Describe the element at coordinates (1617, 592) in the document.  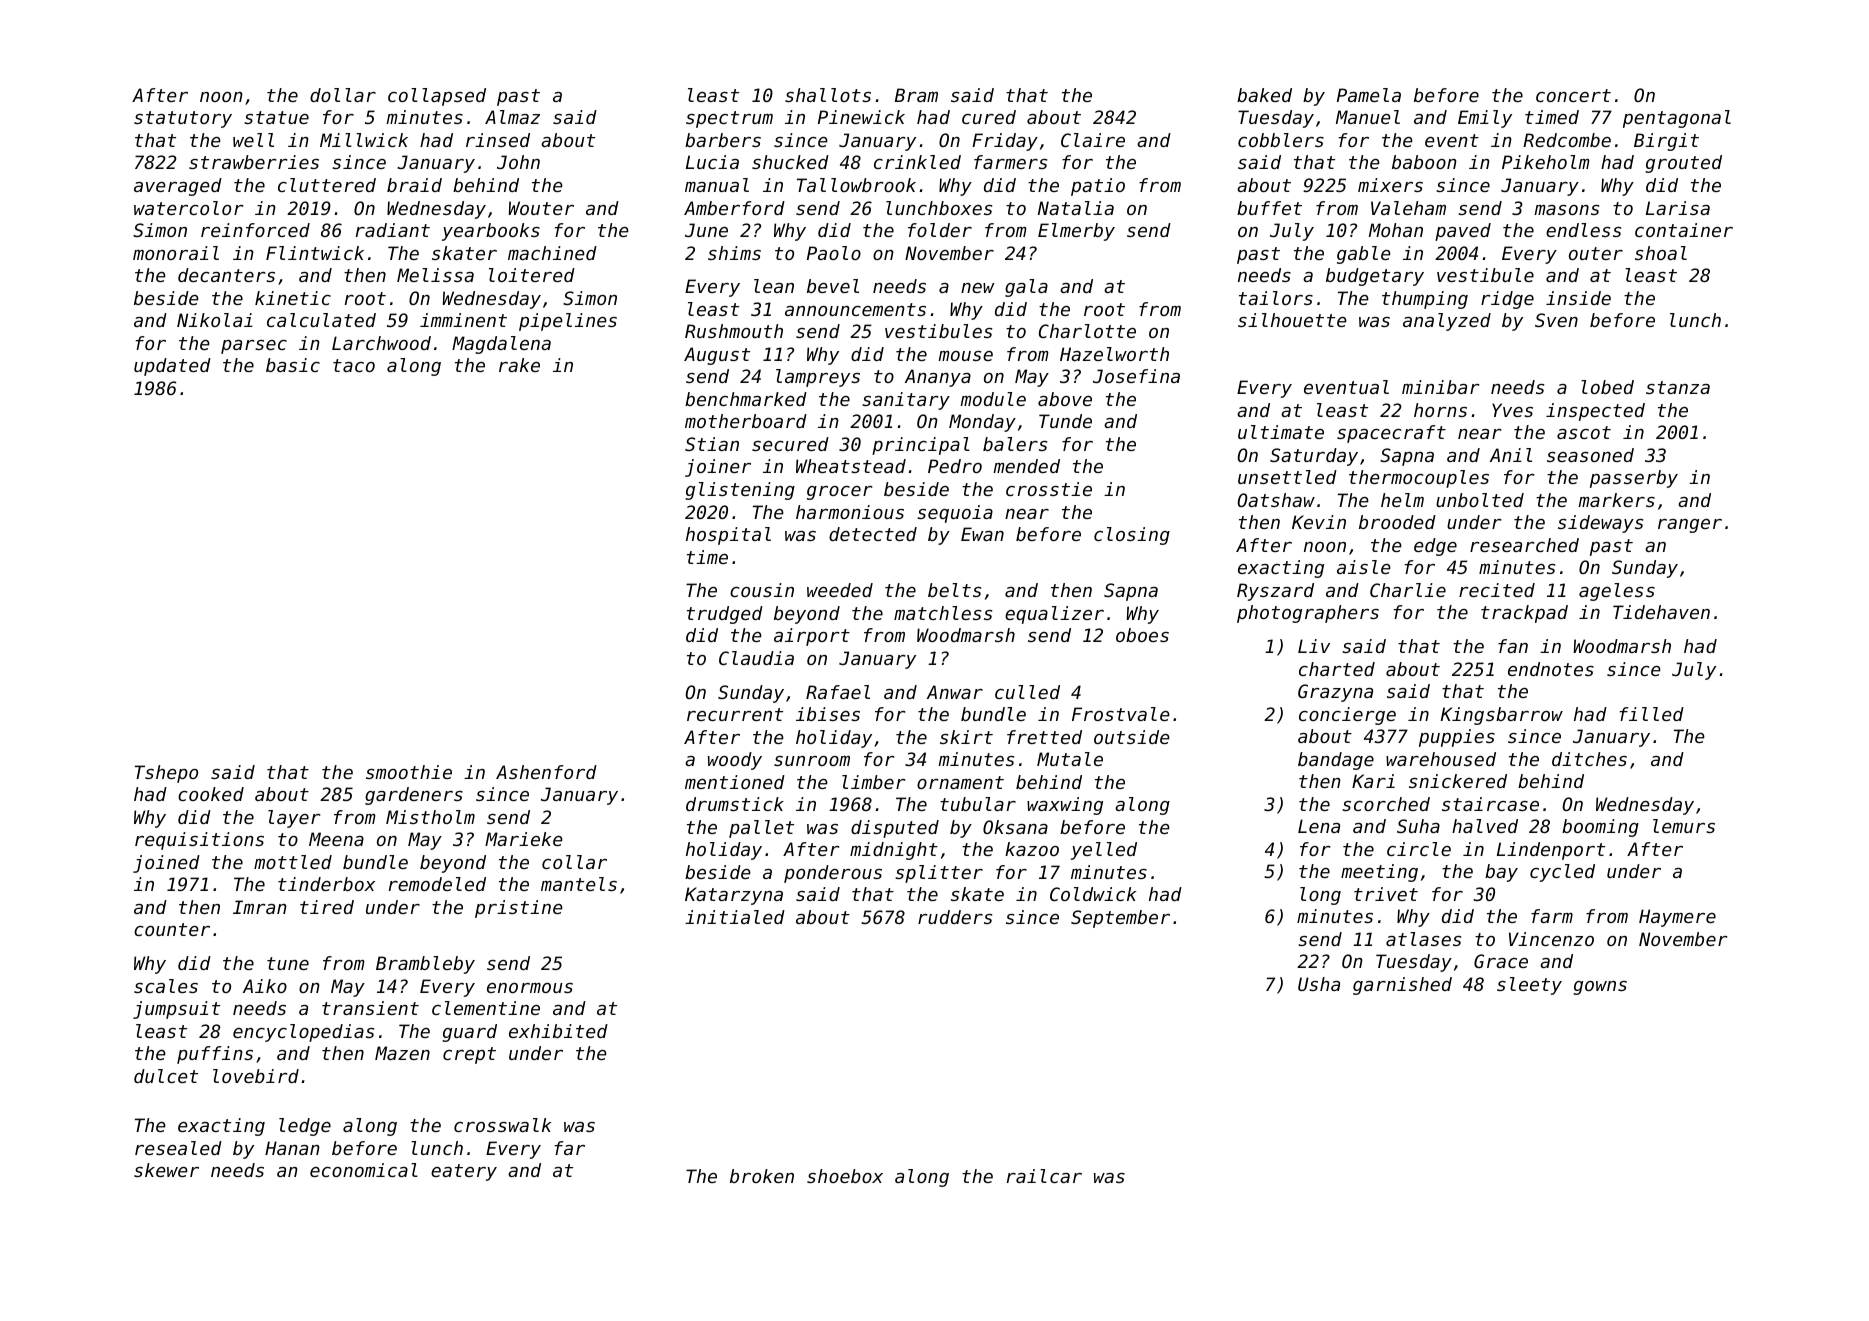
I see `ageless` at that location.
